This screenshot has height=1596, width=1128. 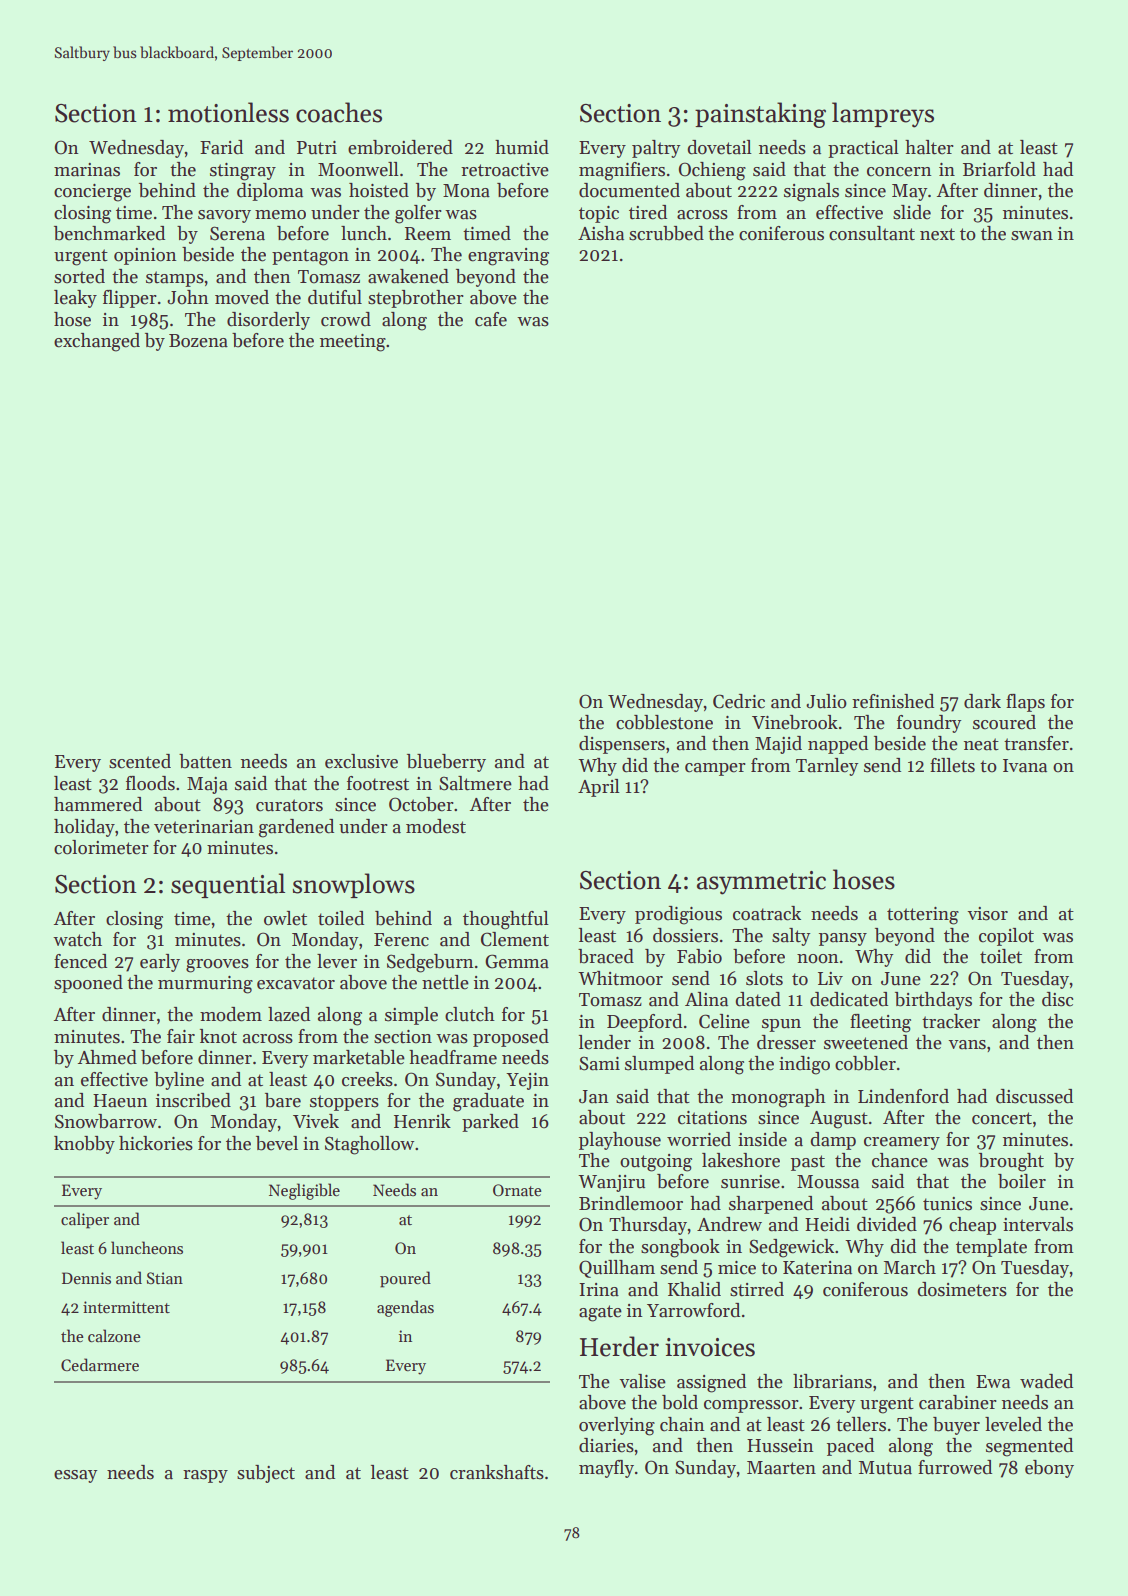 What do you see at coordinates (982, 701) in the screenshot?
I see `dark` at bounding box center [982, 701].
